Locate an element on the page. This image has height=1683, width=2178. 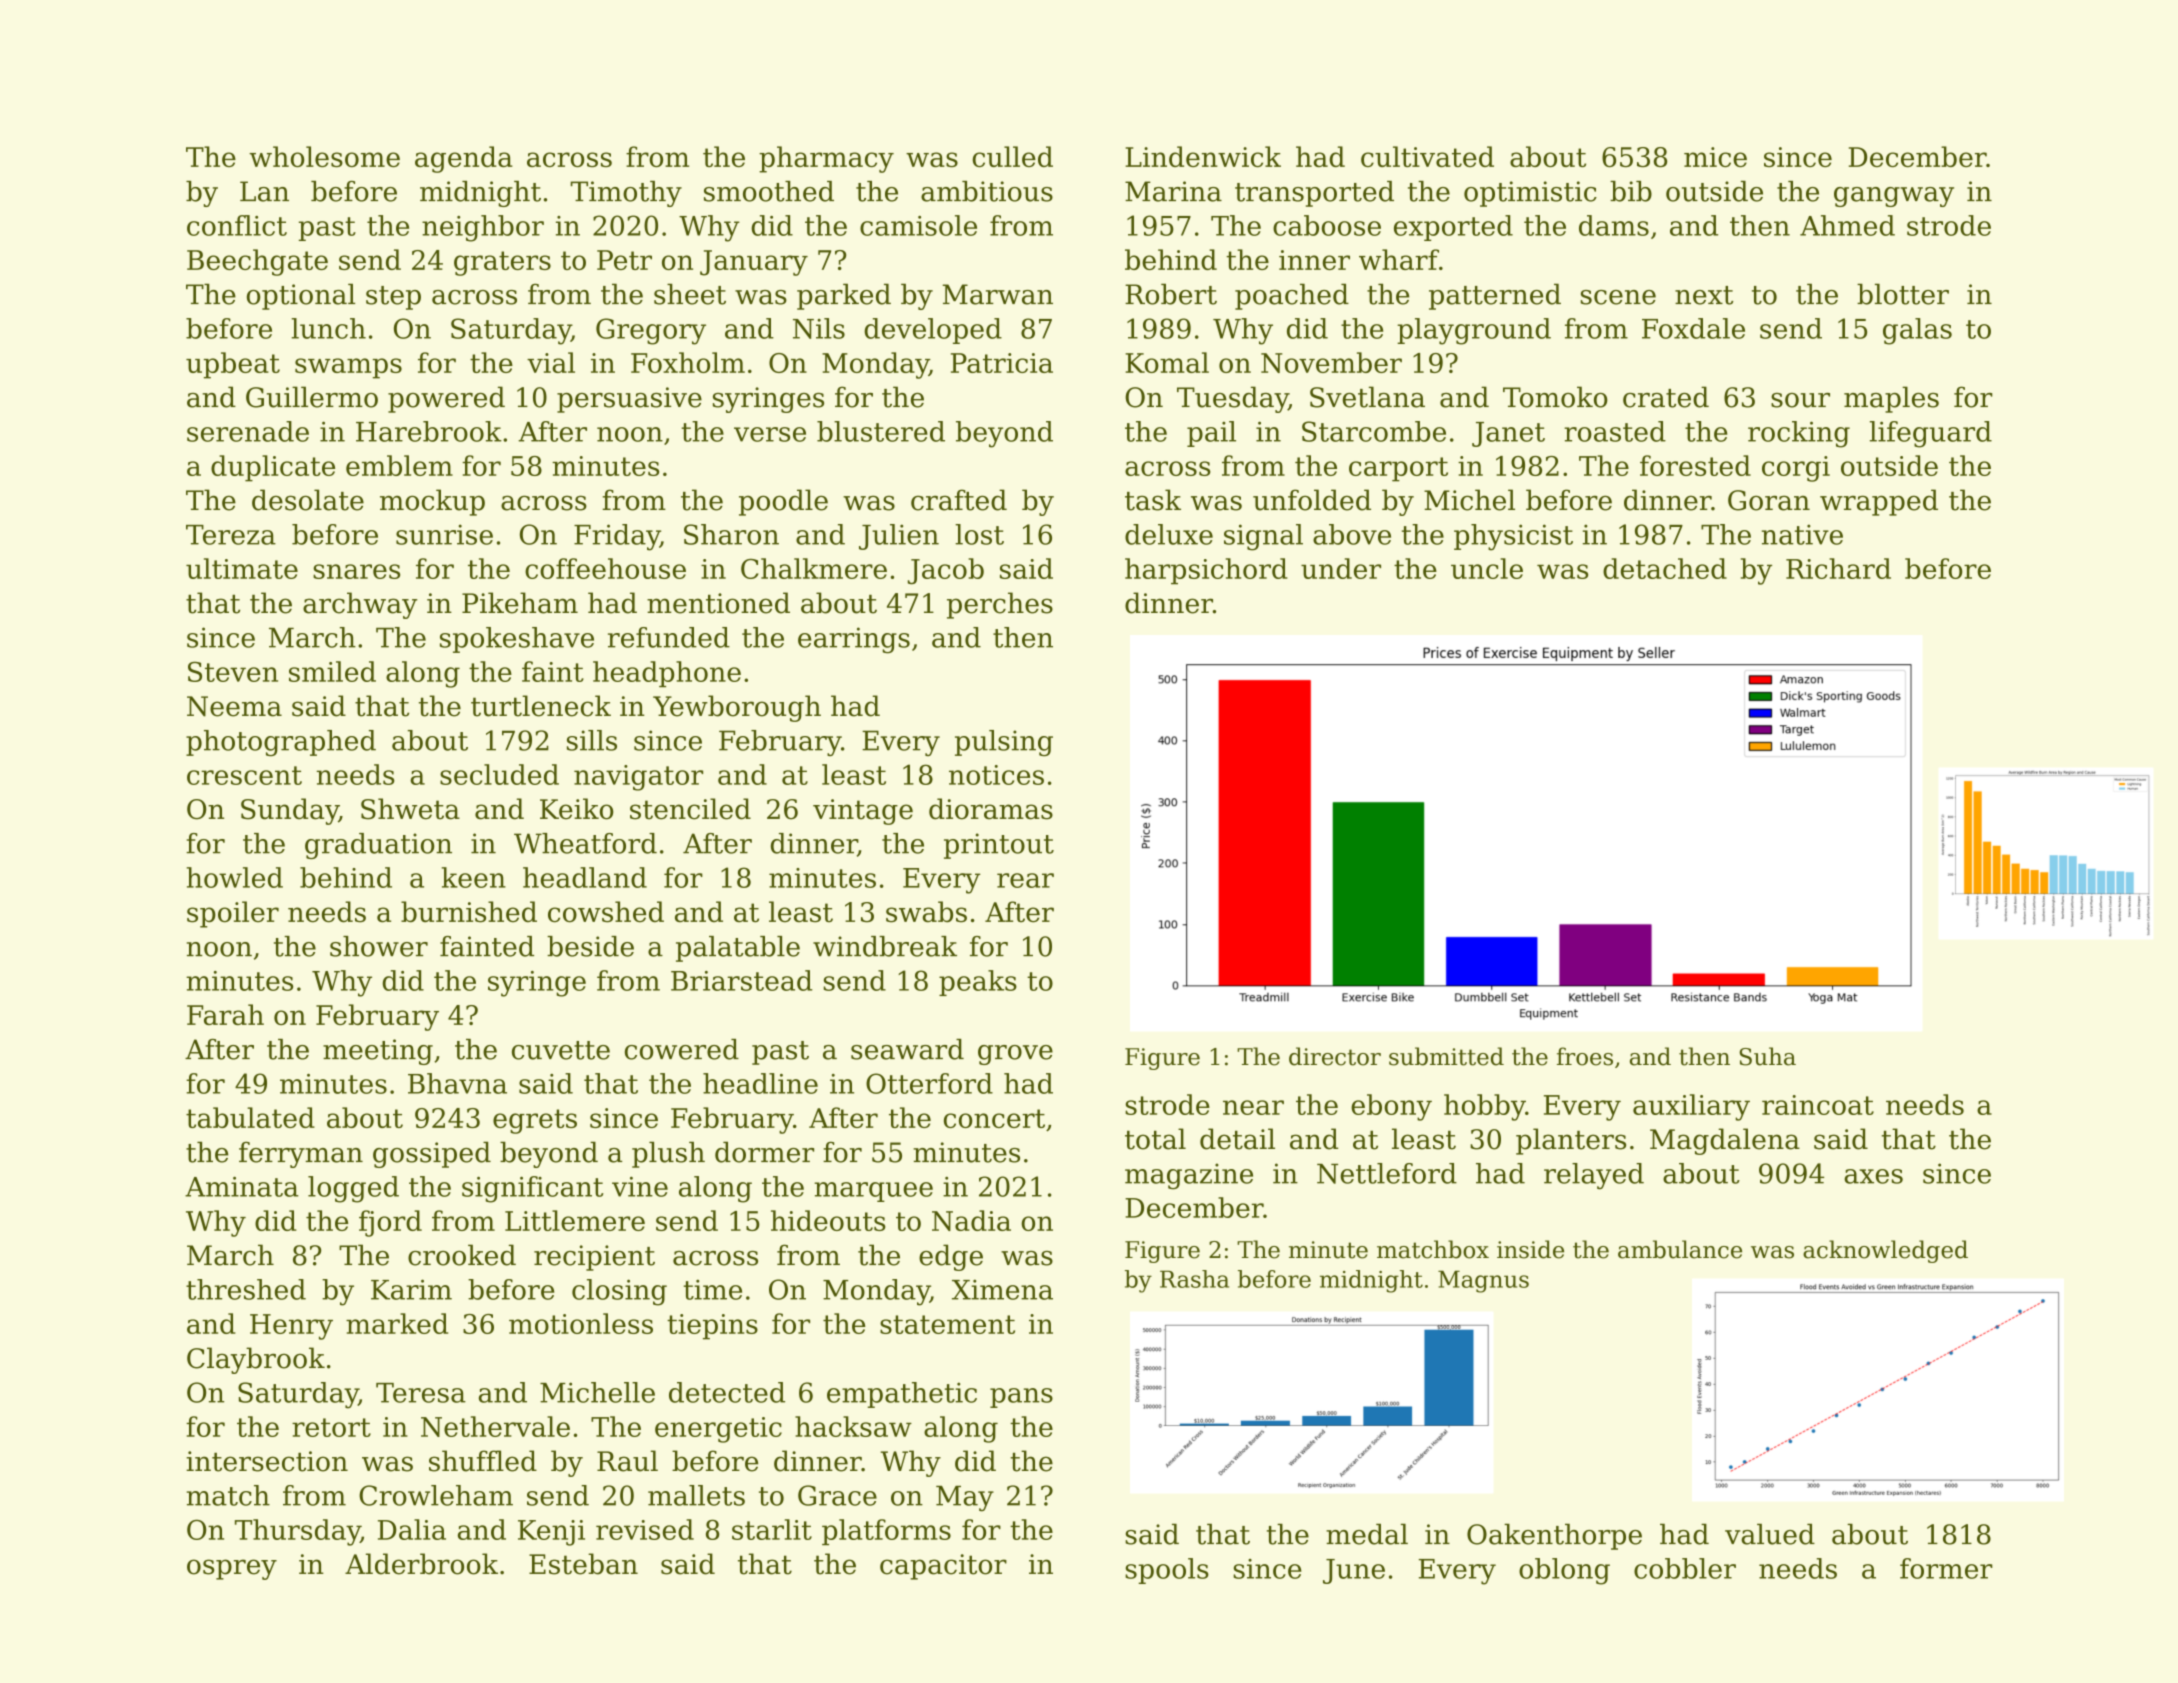
spokeshave is located at coordinates (517, 640).
